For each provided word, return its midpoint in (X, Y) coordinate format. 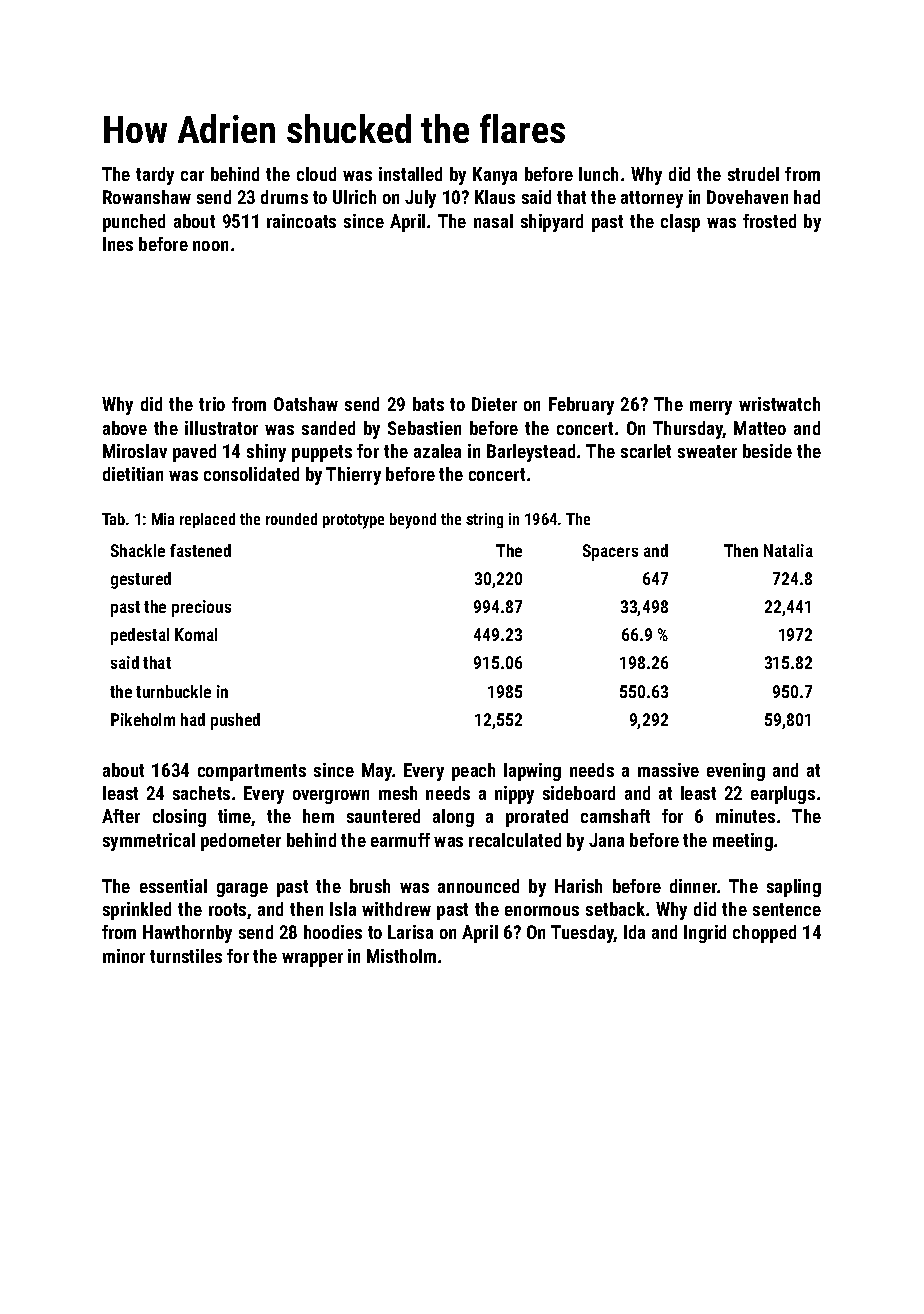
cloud (316, 174)
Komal (196, 634)
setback (615, 909)
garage (242, 890)
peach (473, 772)
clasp (680, 223)
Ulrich (354, 197)
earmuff (400, 840)
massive (668, 770)
